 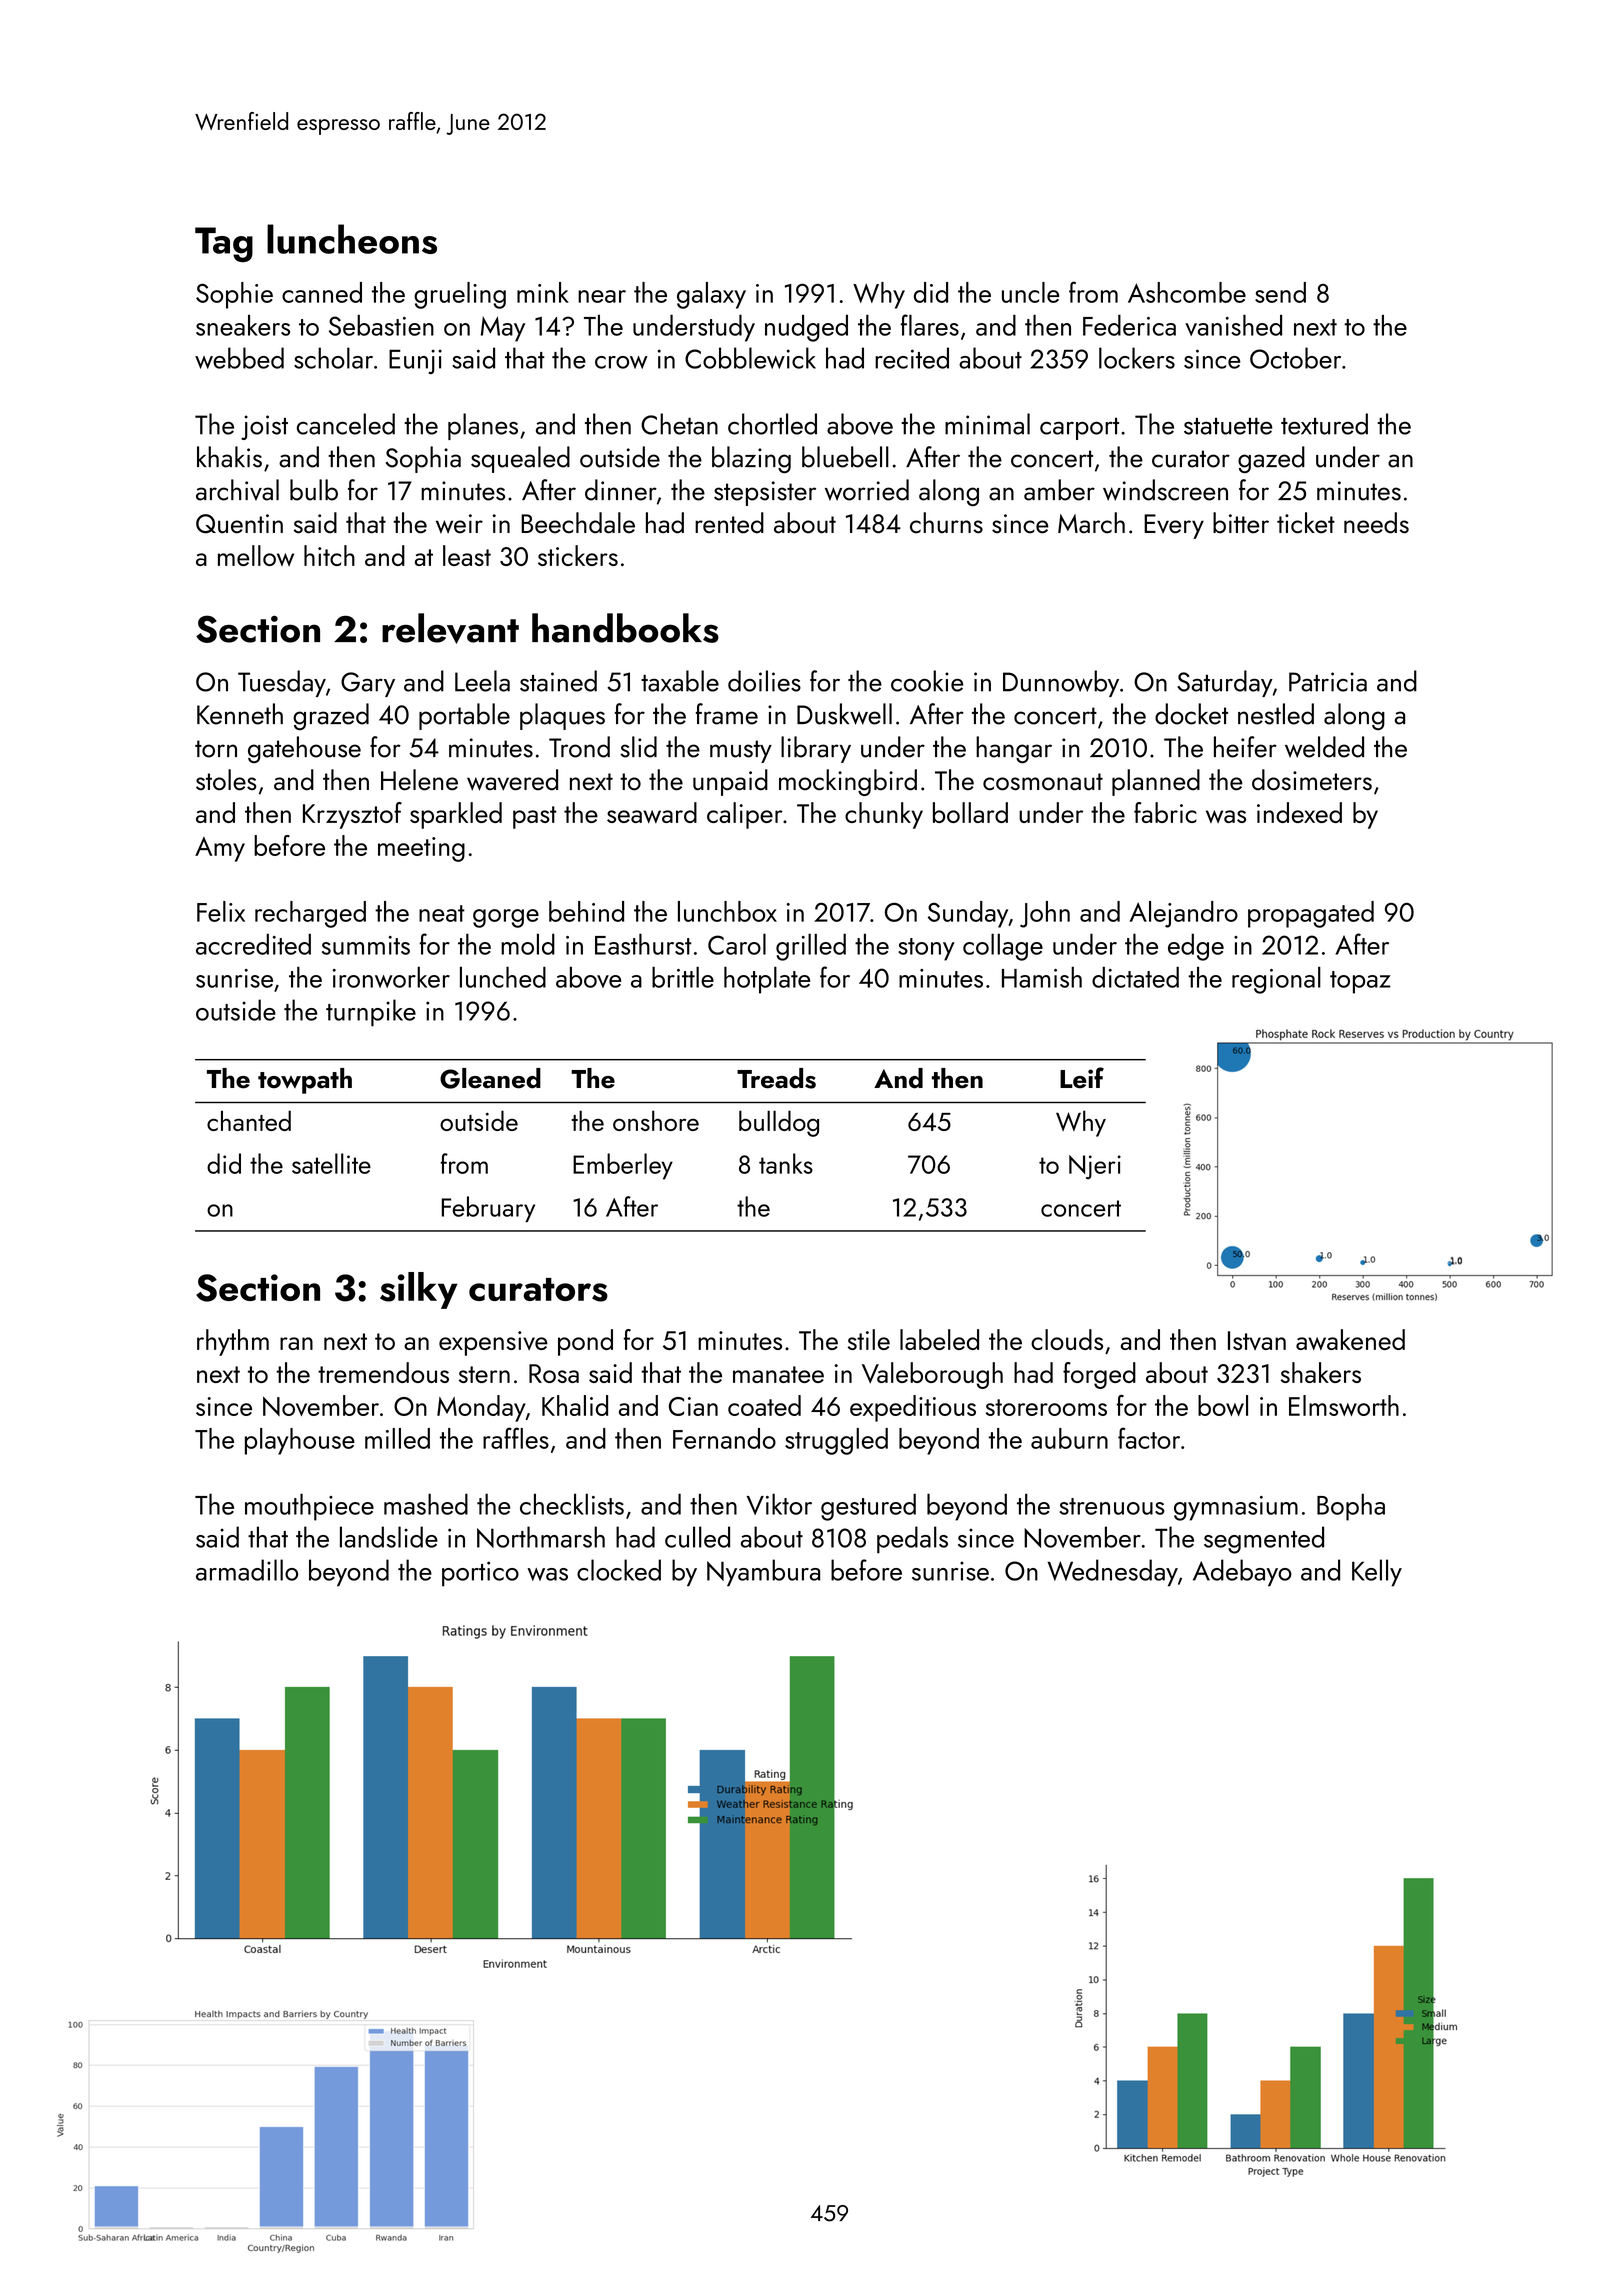 I want to click on stickers, so click(x=578, y=555).
